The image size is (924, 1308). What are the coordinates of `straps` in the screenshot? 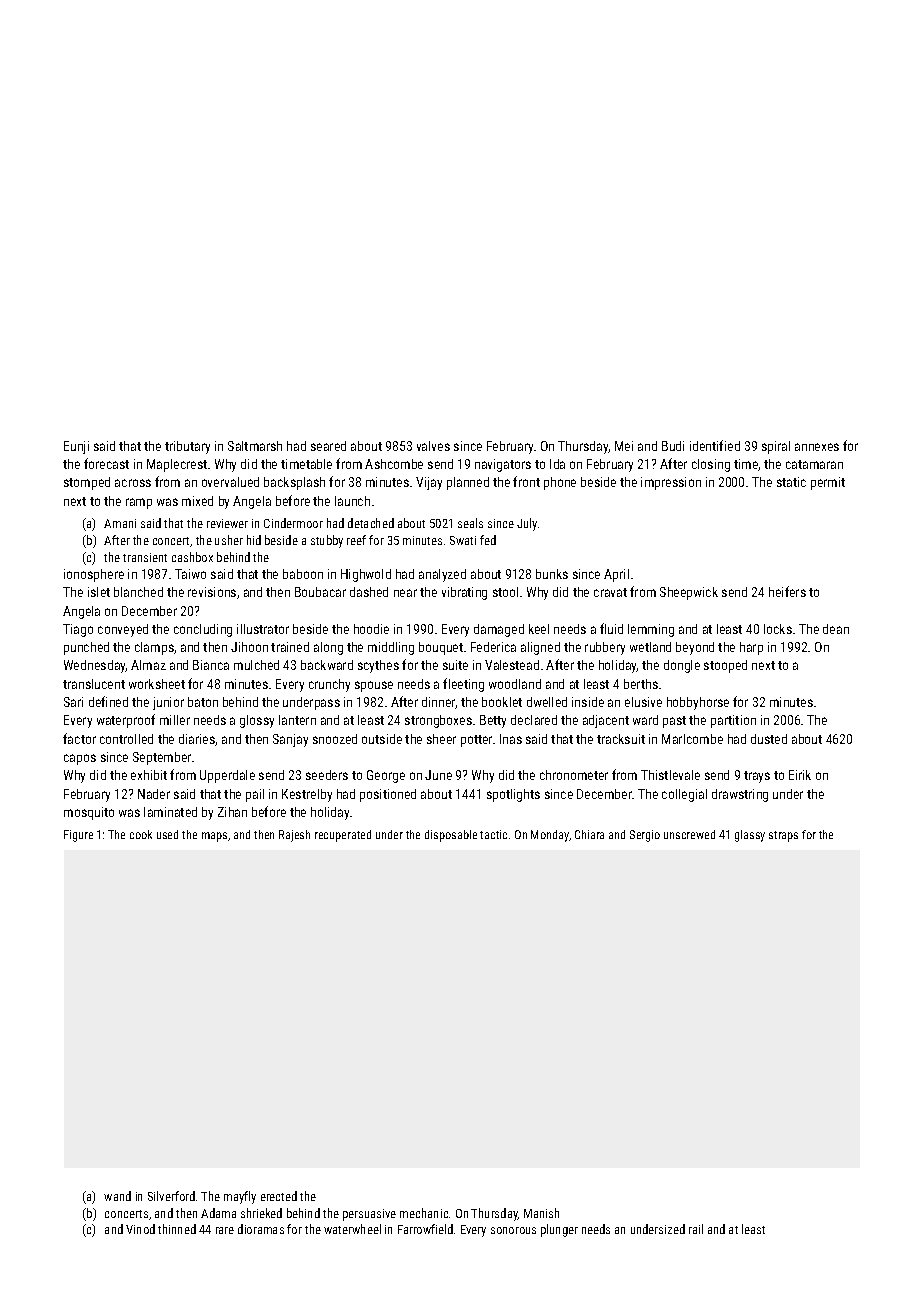 It's located at (783, 836).
